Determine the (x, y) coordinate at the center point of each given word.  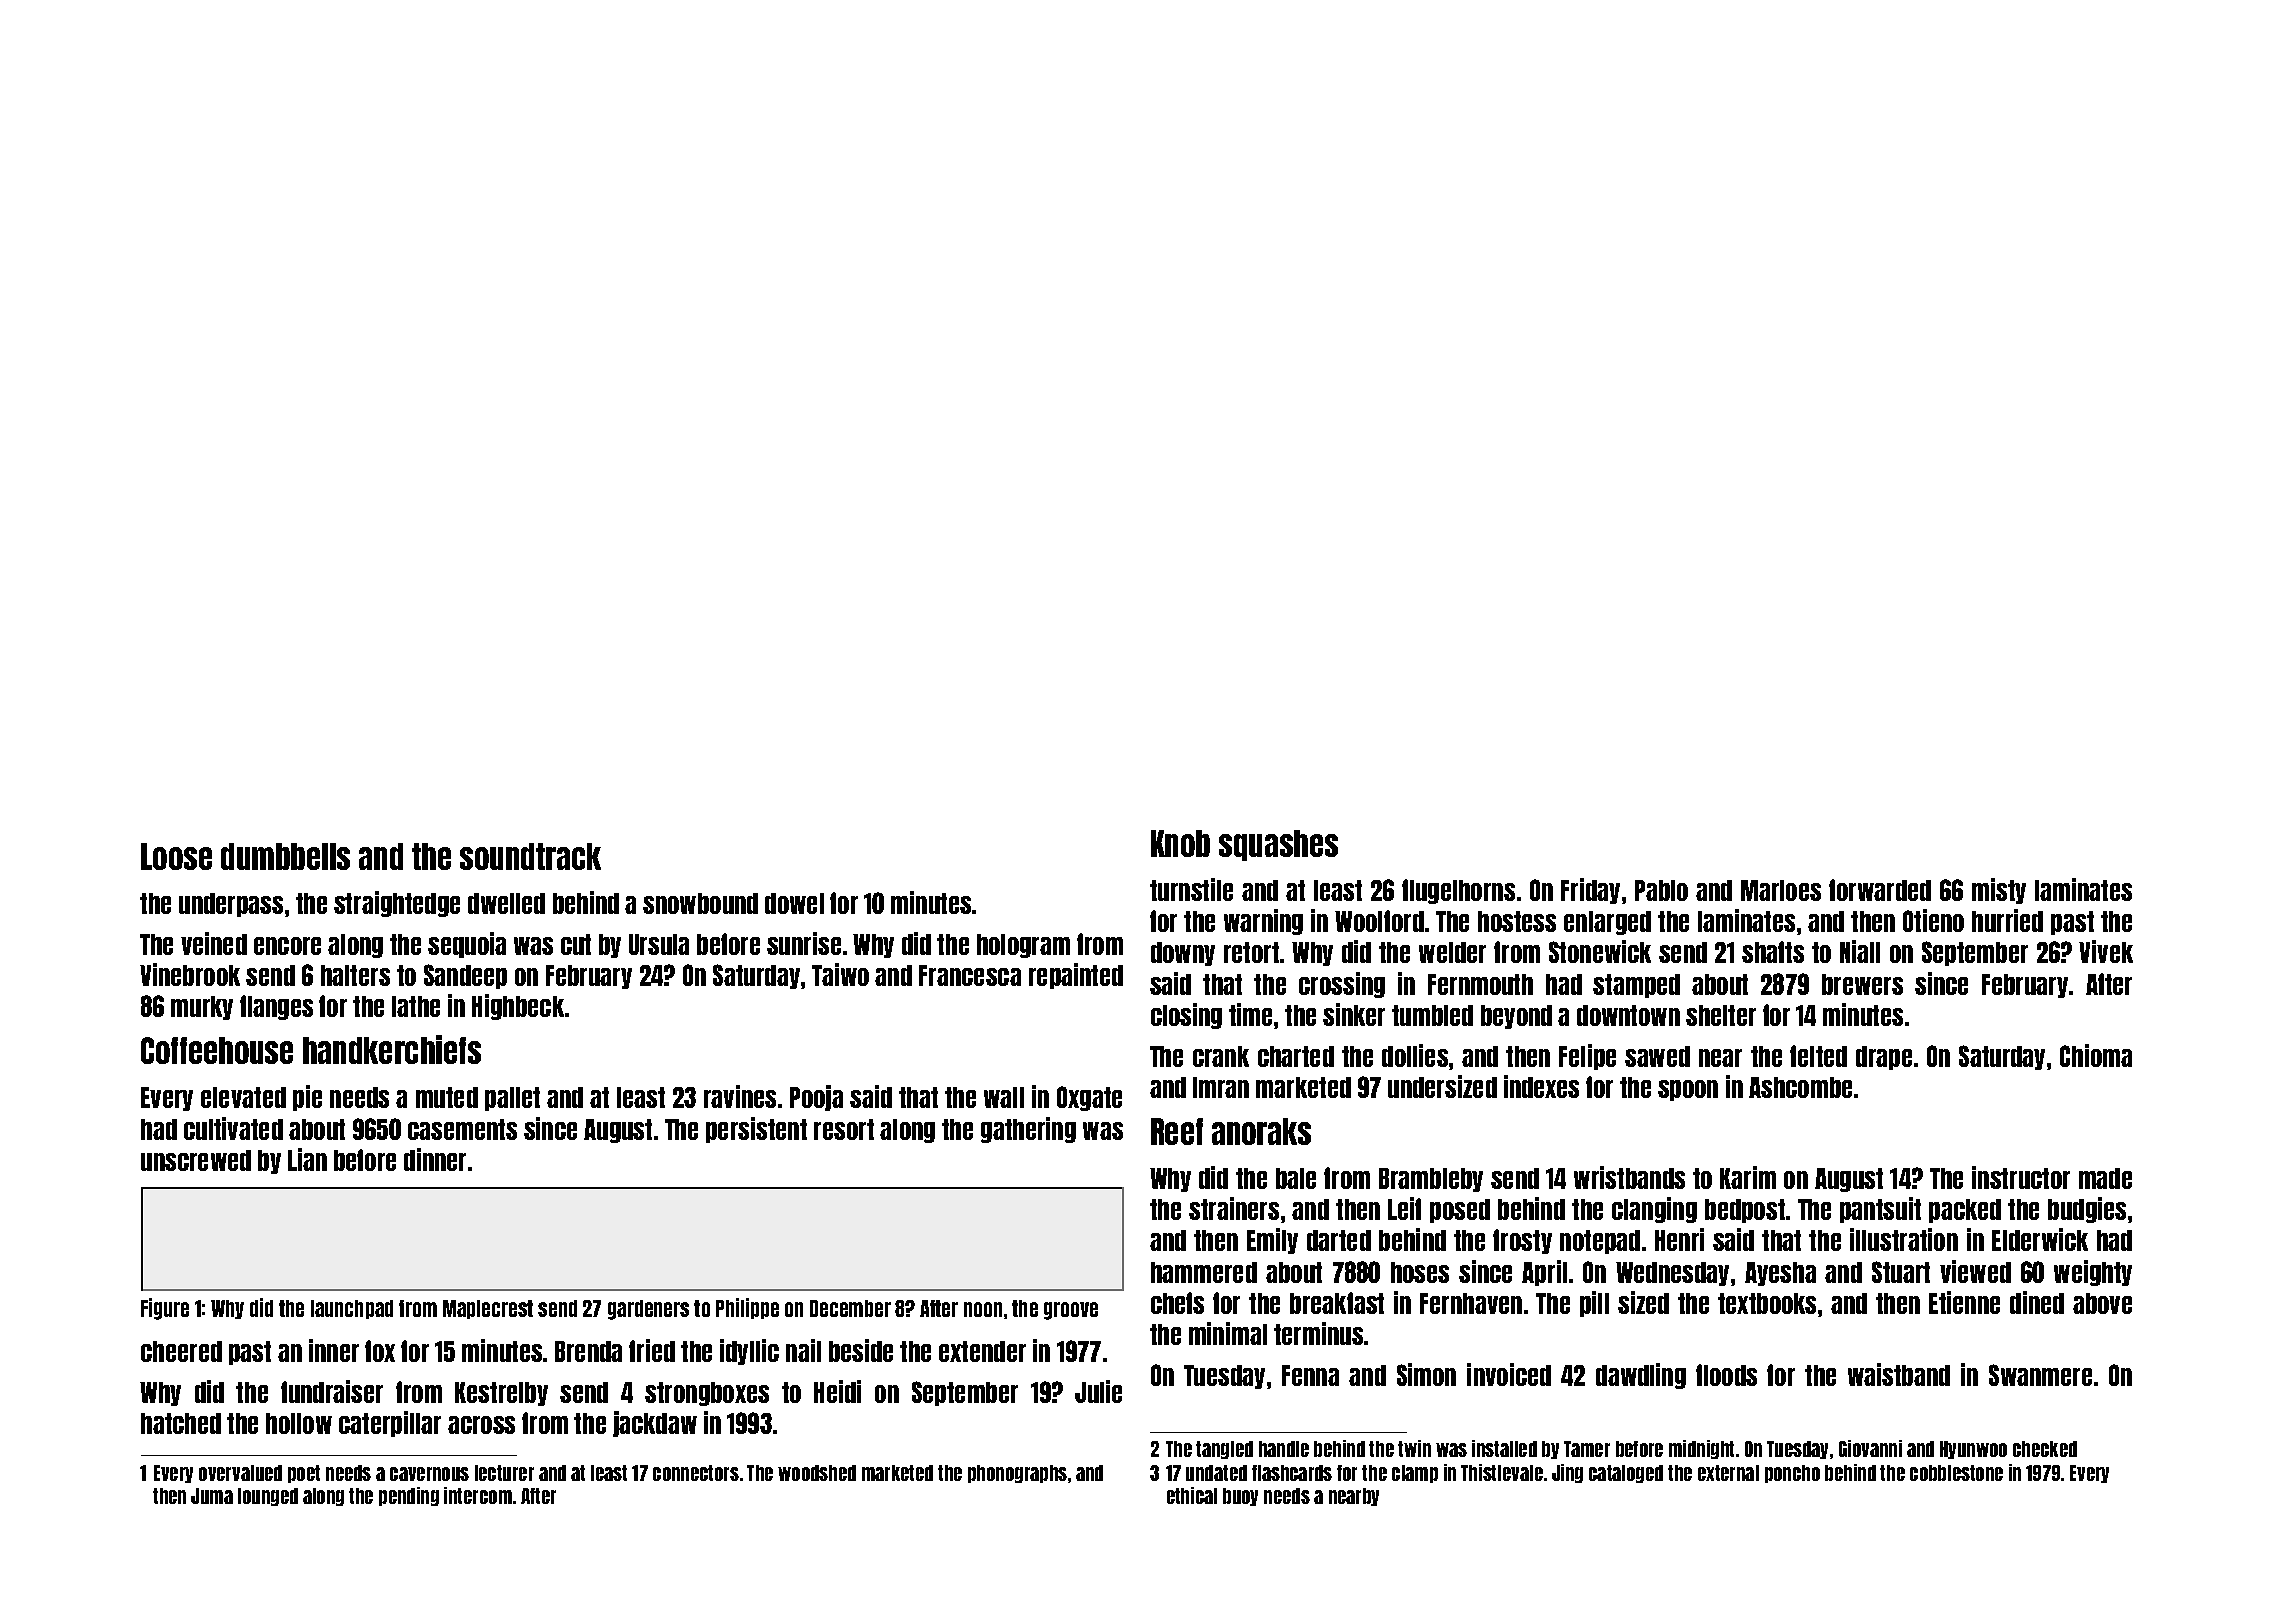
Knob (1180, 843)
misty (1999, 891)
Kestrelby (501, 1394)
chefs (1177, 1303)
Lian (307, 1159)
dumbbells (285, 856)
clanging (1654, 1210)
